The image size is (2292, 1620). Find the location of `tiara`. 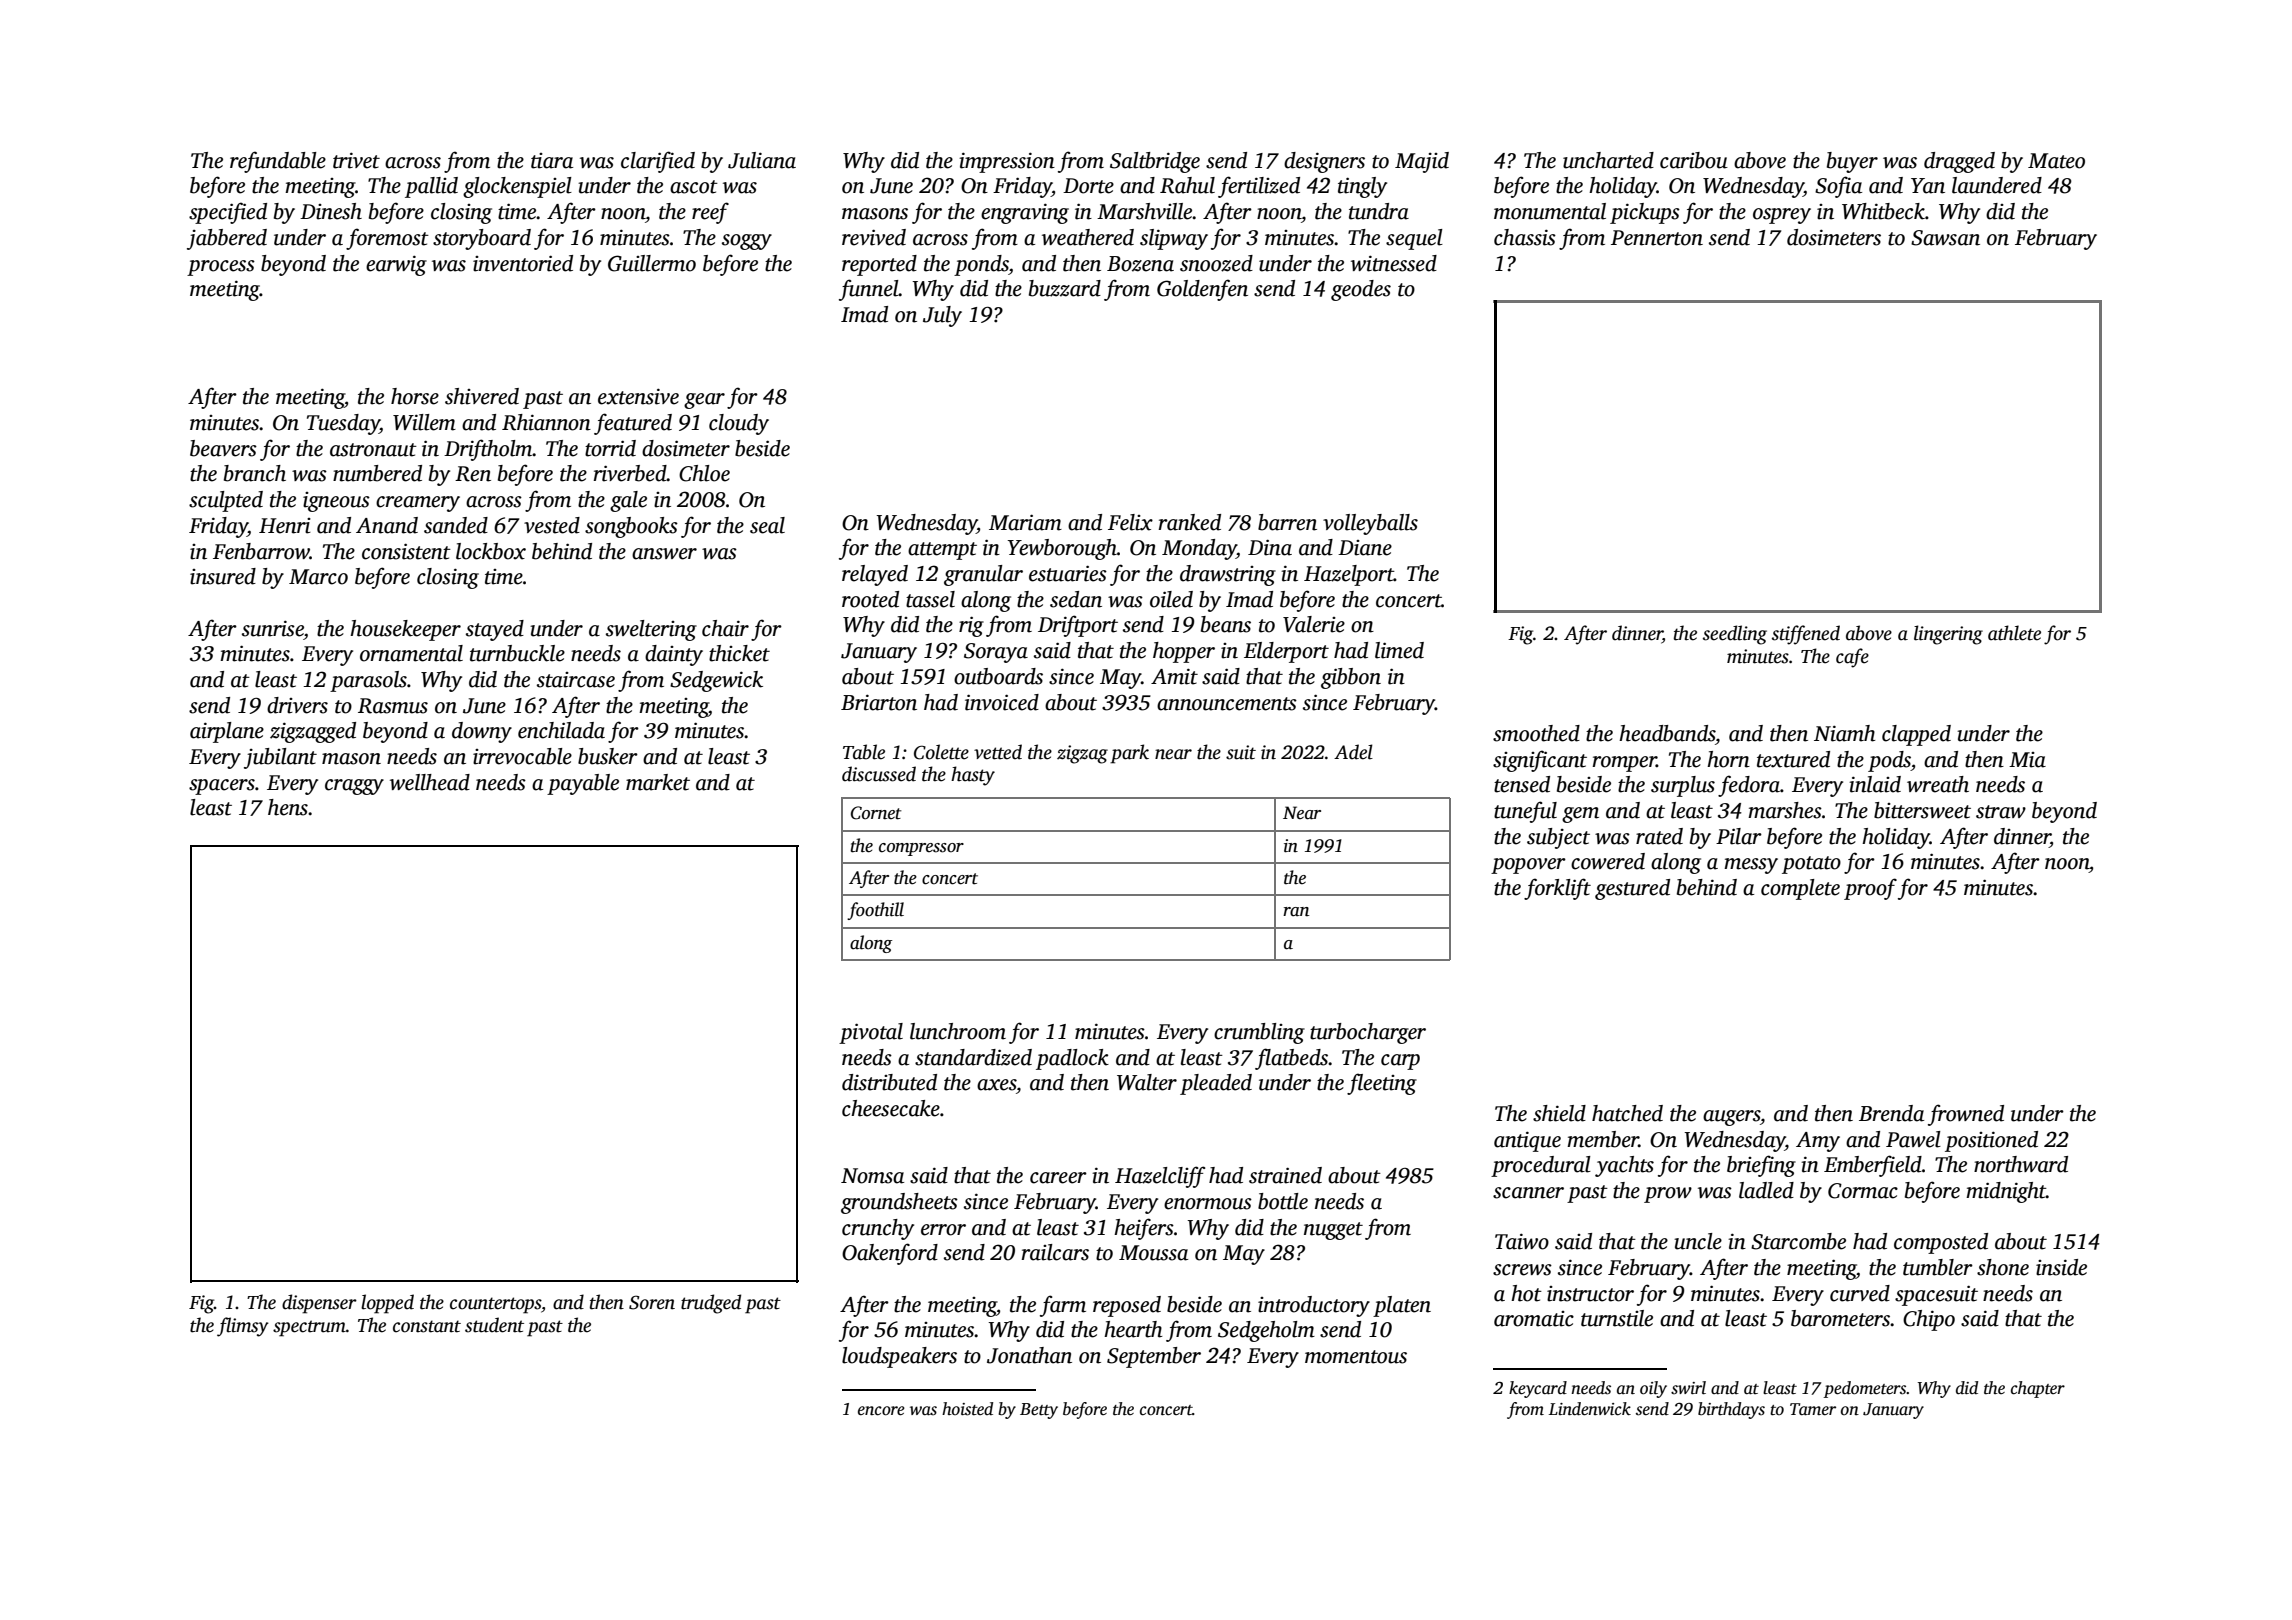

tiara is located at coordinates (552, 161).
